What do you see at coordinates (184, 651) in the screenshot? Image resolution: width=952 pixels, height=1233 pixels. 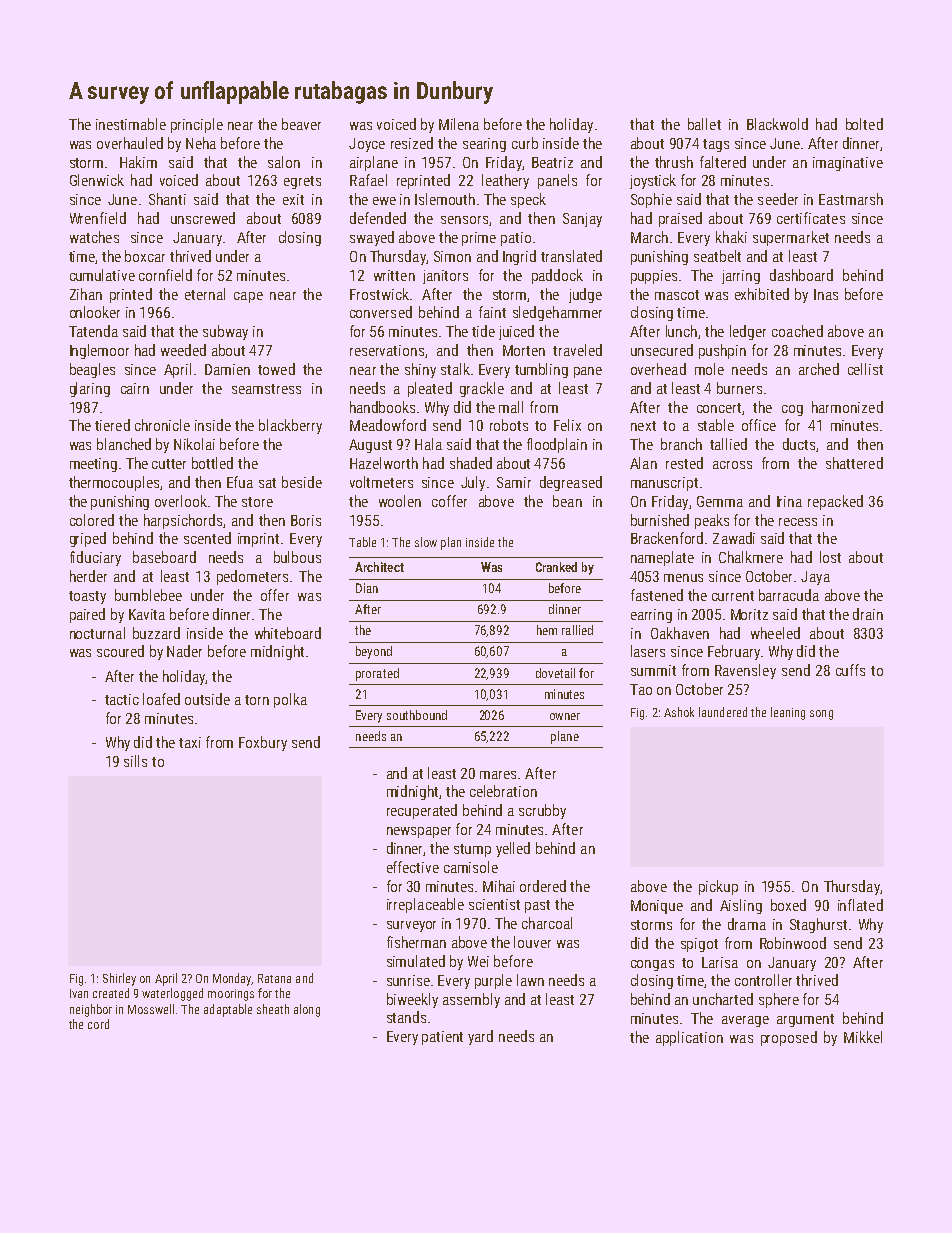 I see `Nader` at bounding box center [184, 651].
